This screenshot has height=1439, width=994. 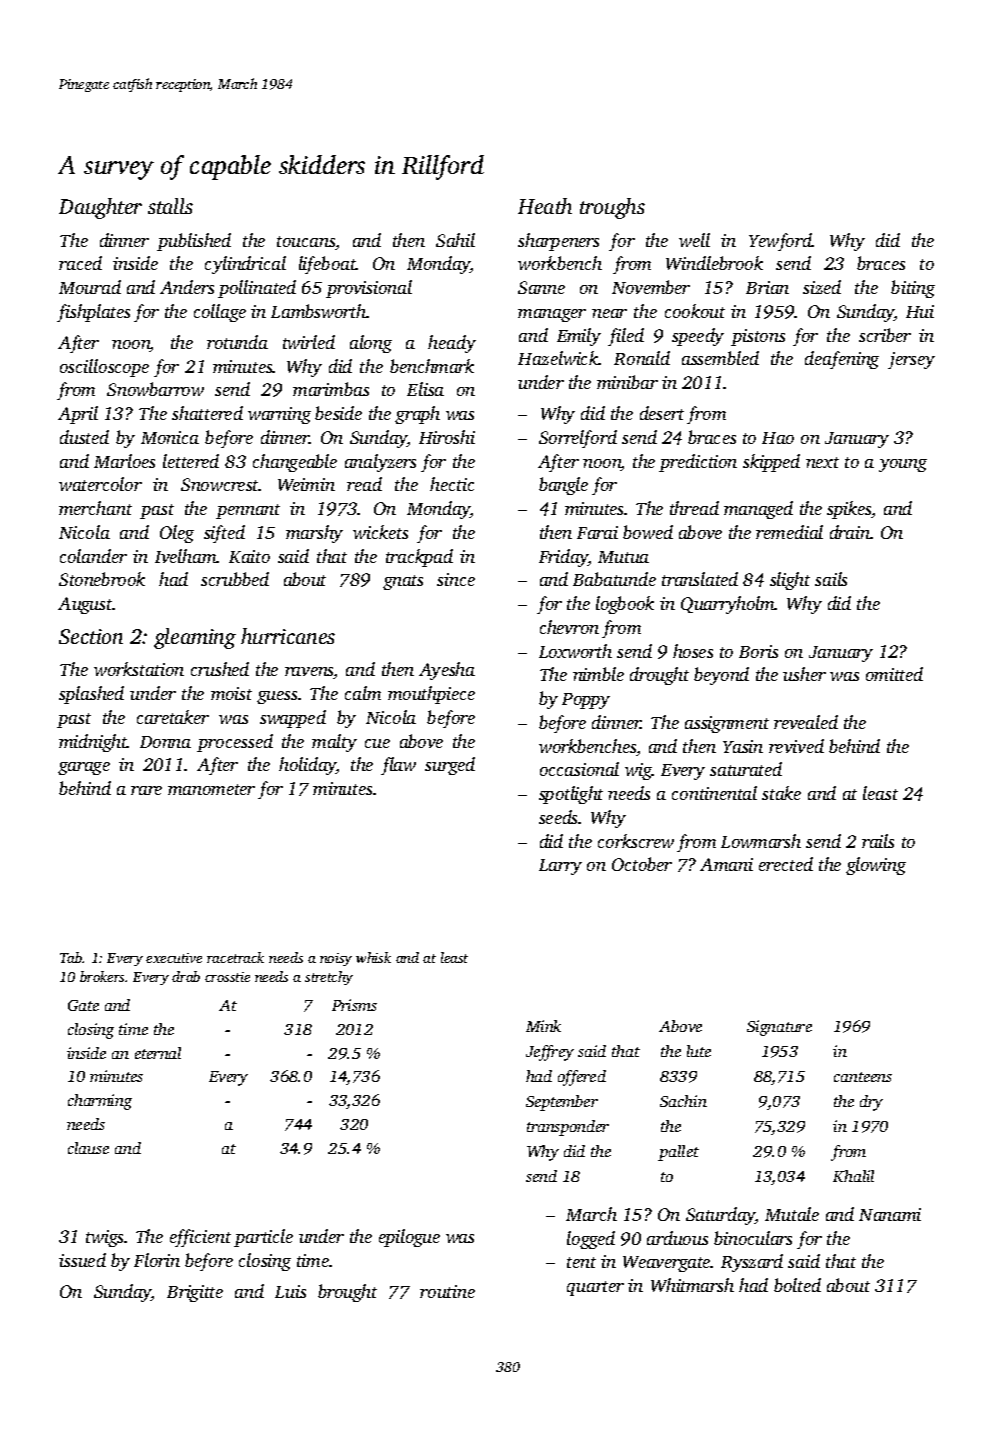 I want to click on rails, so click(x=878, y=841).
